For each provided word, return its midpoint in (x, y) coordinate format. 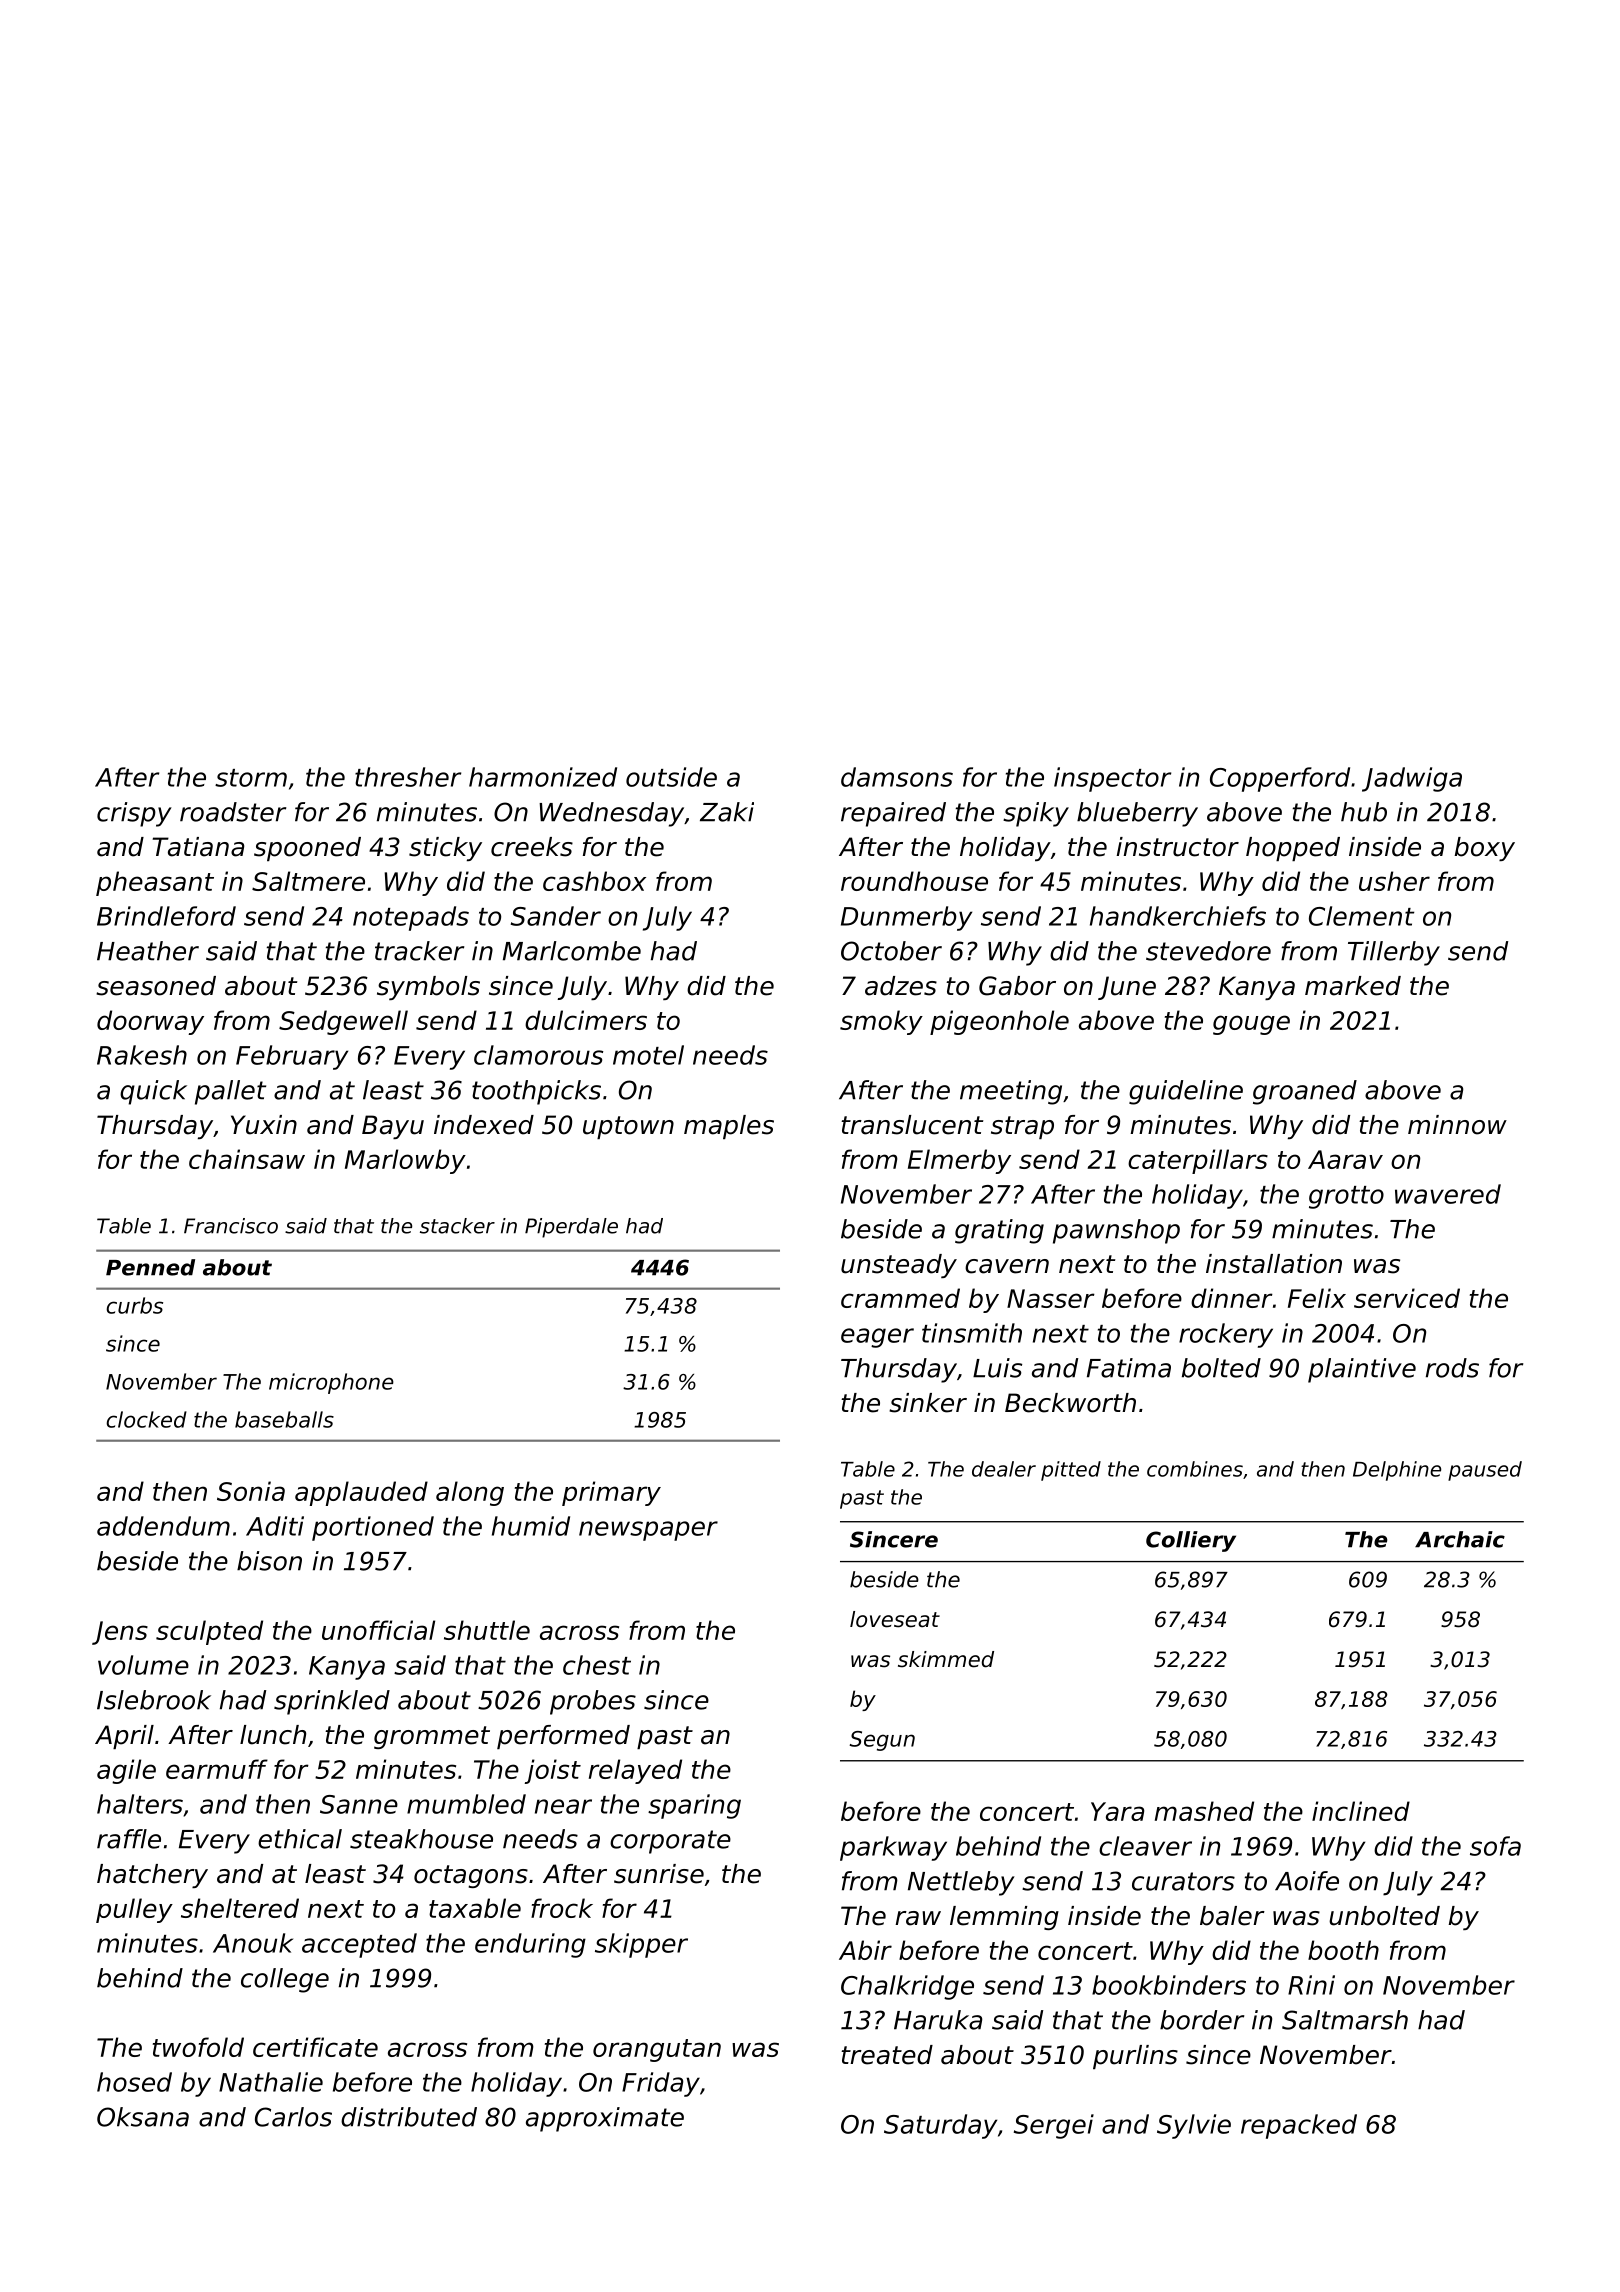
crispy (134, 814)
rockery (1226, 1335)
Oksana (143, 2117)
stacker (457, 1226)
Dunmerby (906, 918)
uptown (628, 1127)
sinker (928, 1403)
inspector (1112, 779)
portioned (373, 1528)
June (1127, 988)
